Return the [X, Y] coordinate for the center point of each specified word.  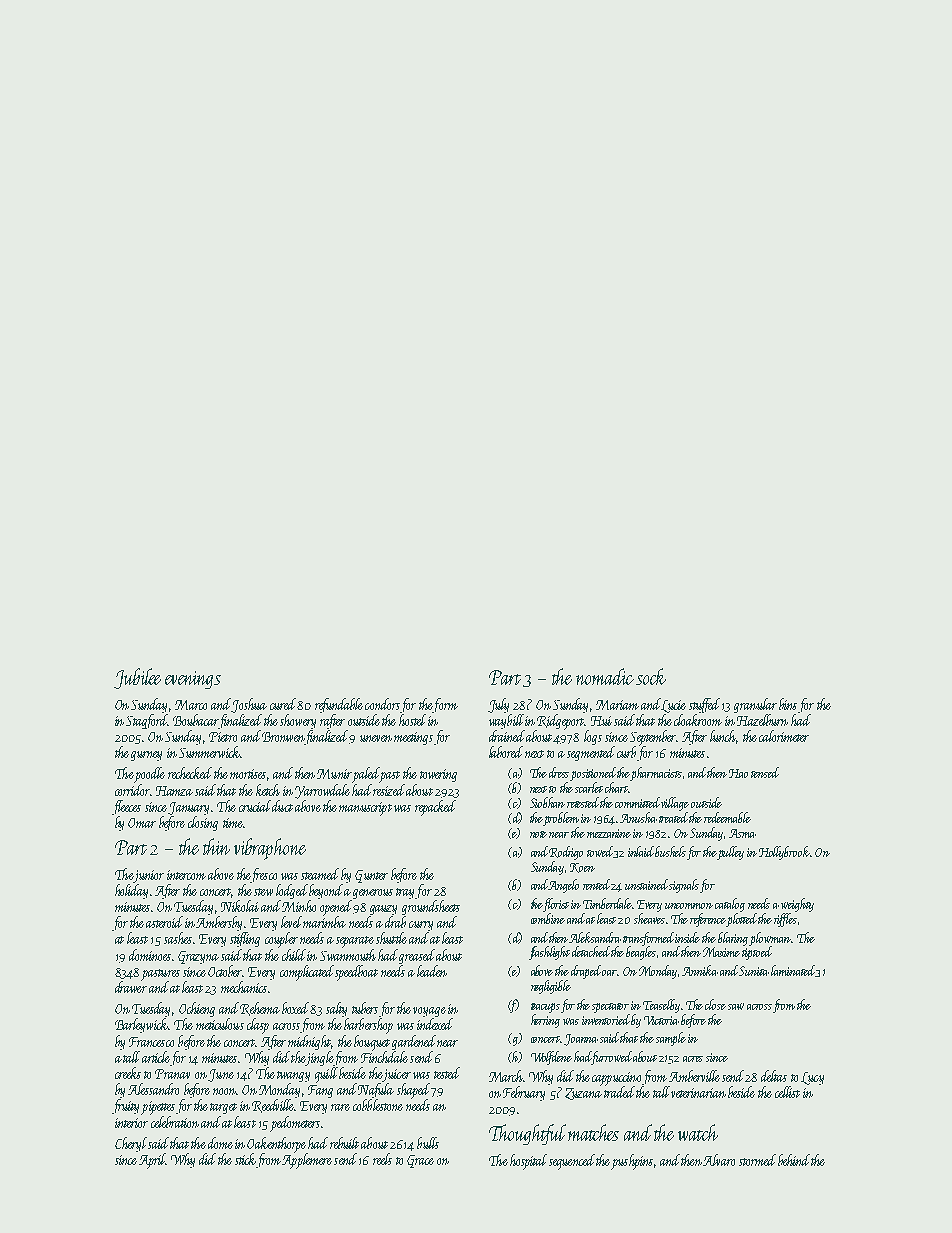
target [223, 1108]
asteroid [164, 922]
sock [651, 676]
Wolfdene [551, 1058]
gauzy [383, 910]
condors [382, 704]
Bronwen [283, 738]
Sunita [754, 971]
